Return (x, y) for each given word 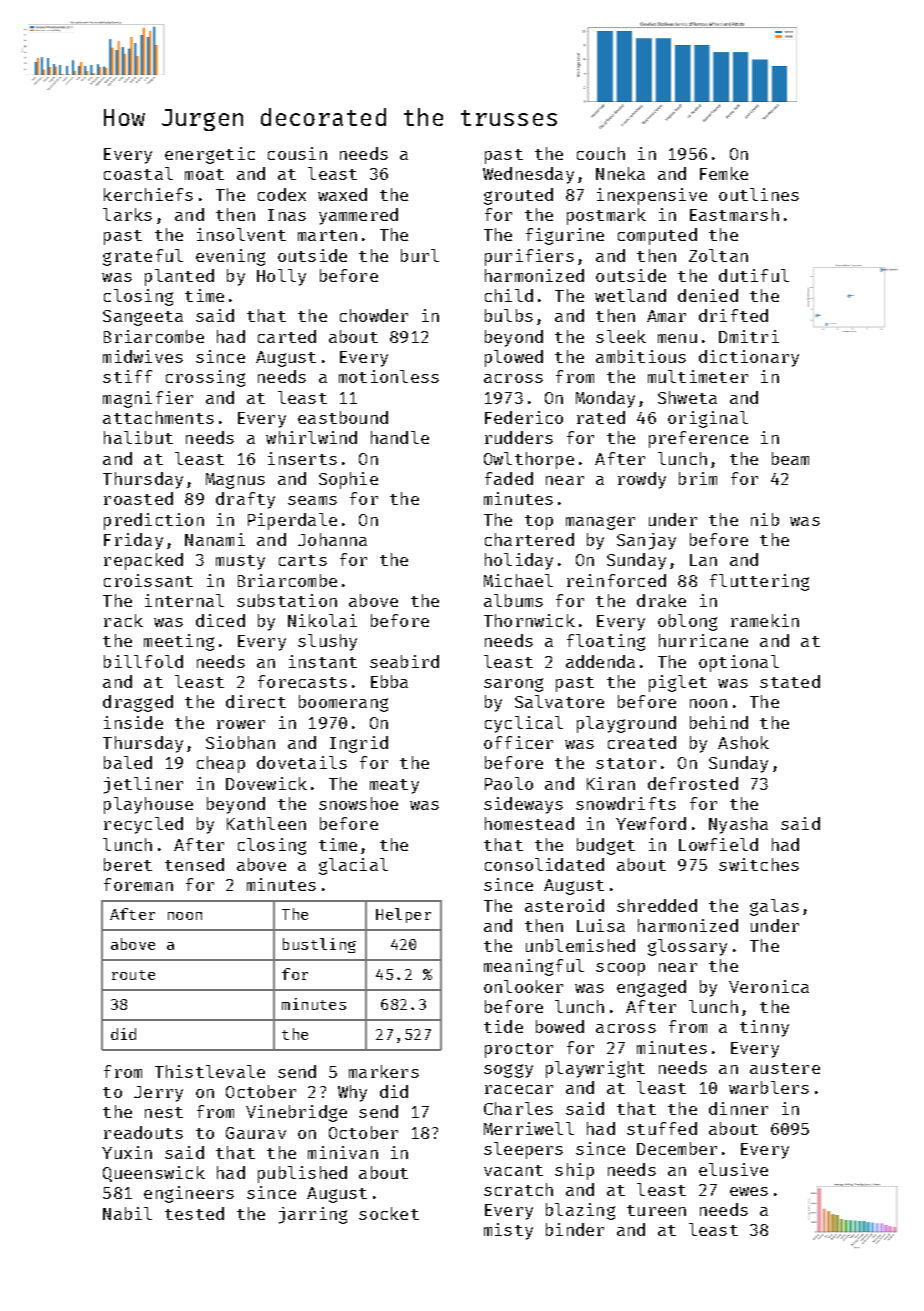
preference (698, 439)
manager (600, 523)
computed (657, 236)
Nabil (127, 1213)
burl (420, 255)
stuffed (662, 1128)
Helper (403, 915)
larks (127, 214)
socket (389, 1213)
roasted (138, 498)
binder (575, 1229)
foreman (138, 884)
